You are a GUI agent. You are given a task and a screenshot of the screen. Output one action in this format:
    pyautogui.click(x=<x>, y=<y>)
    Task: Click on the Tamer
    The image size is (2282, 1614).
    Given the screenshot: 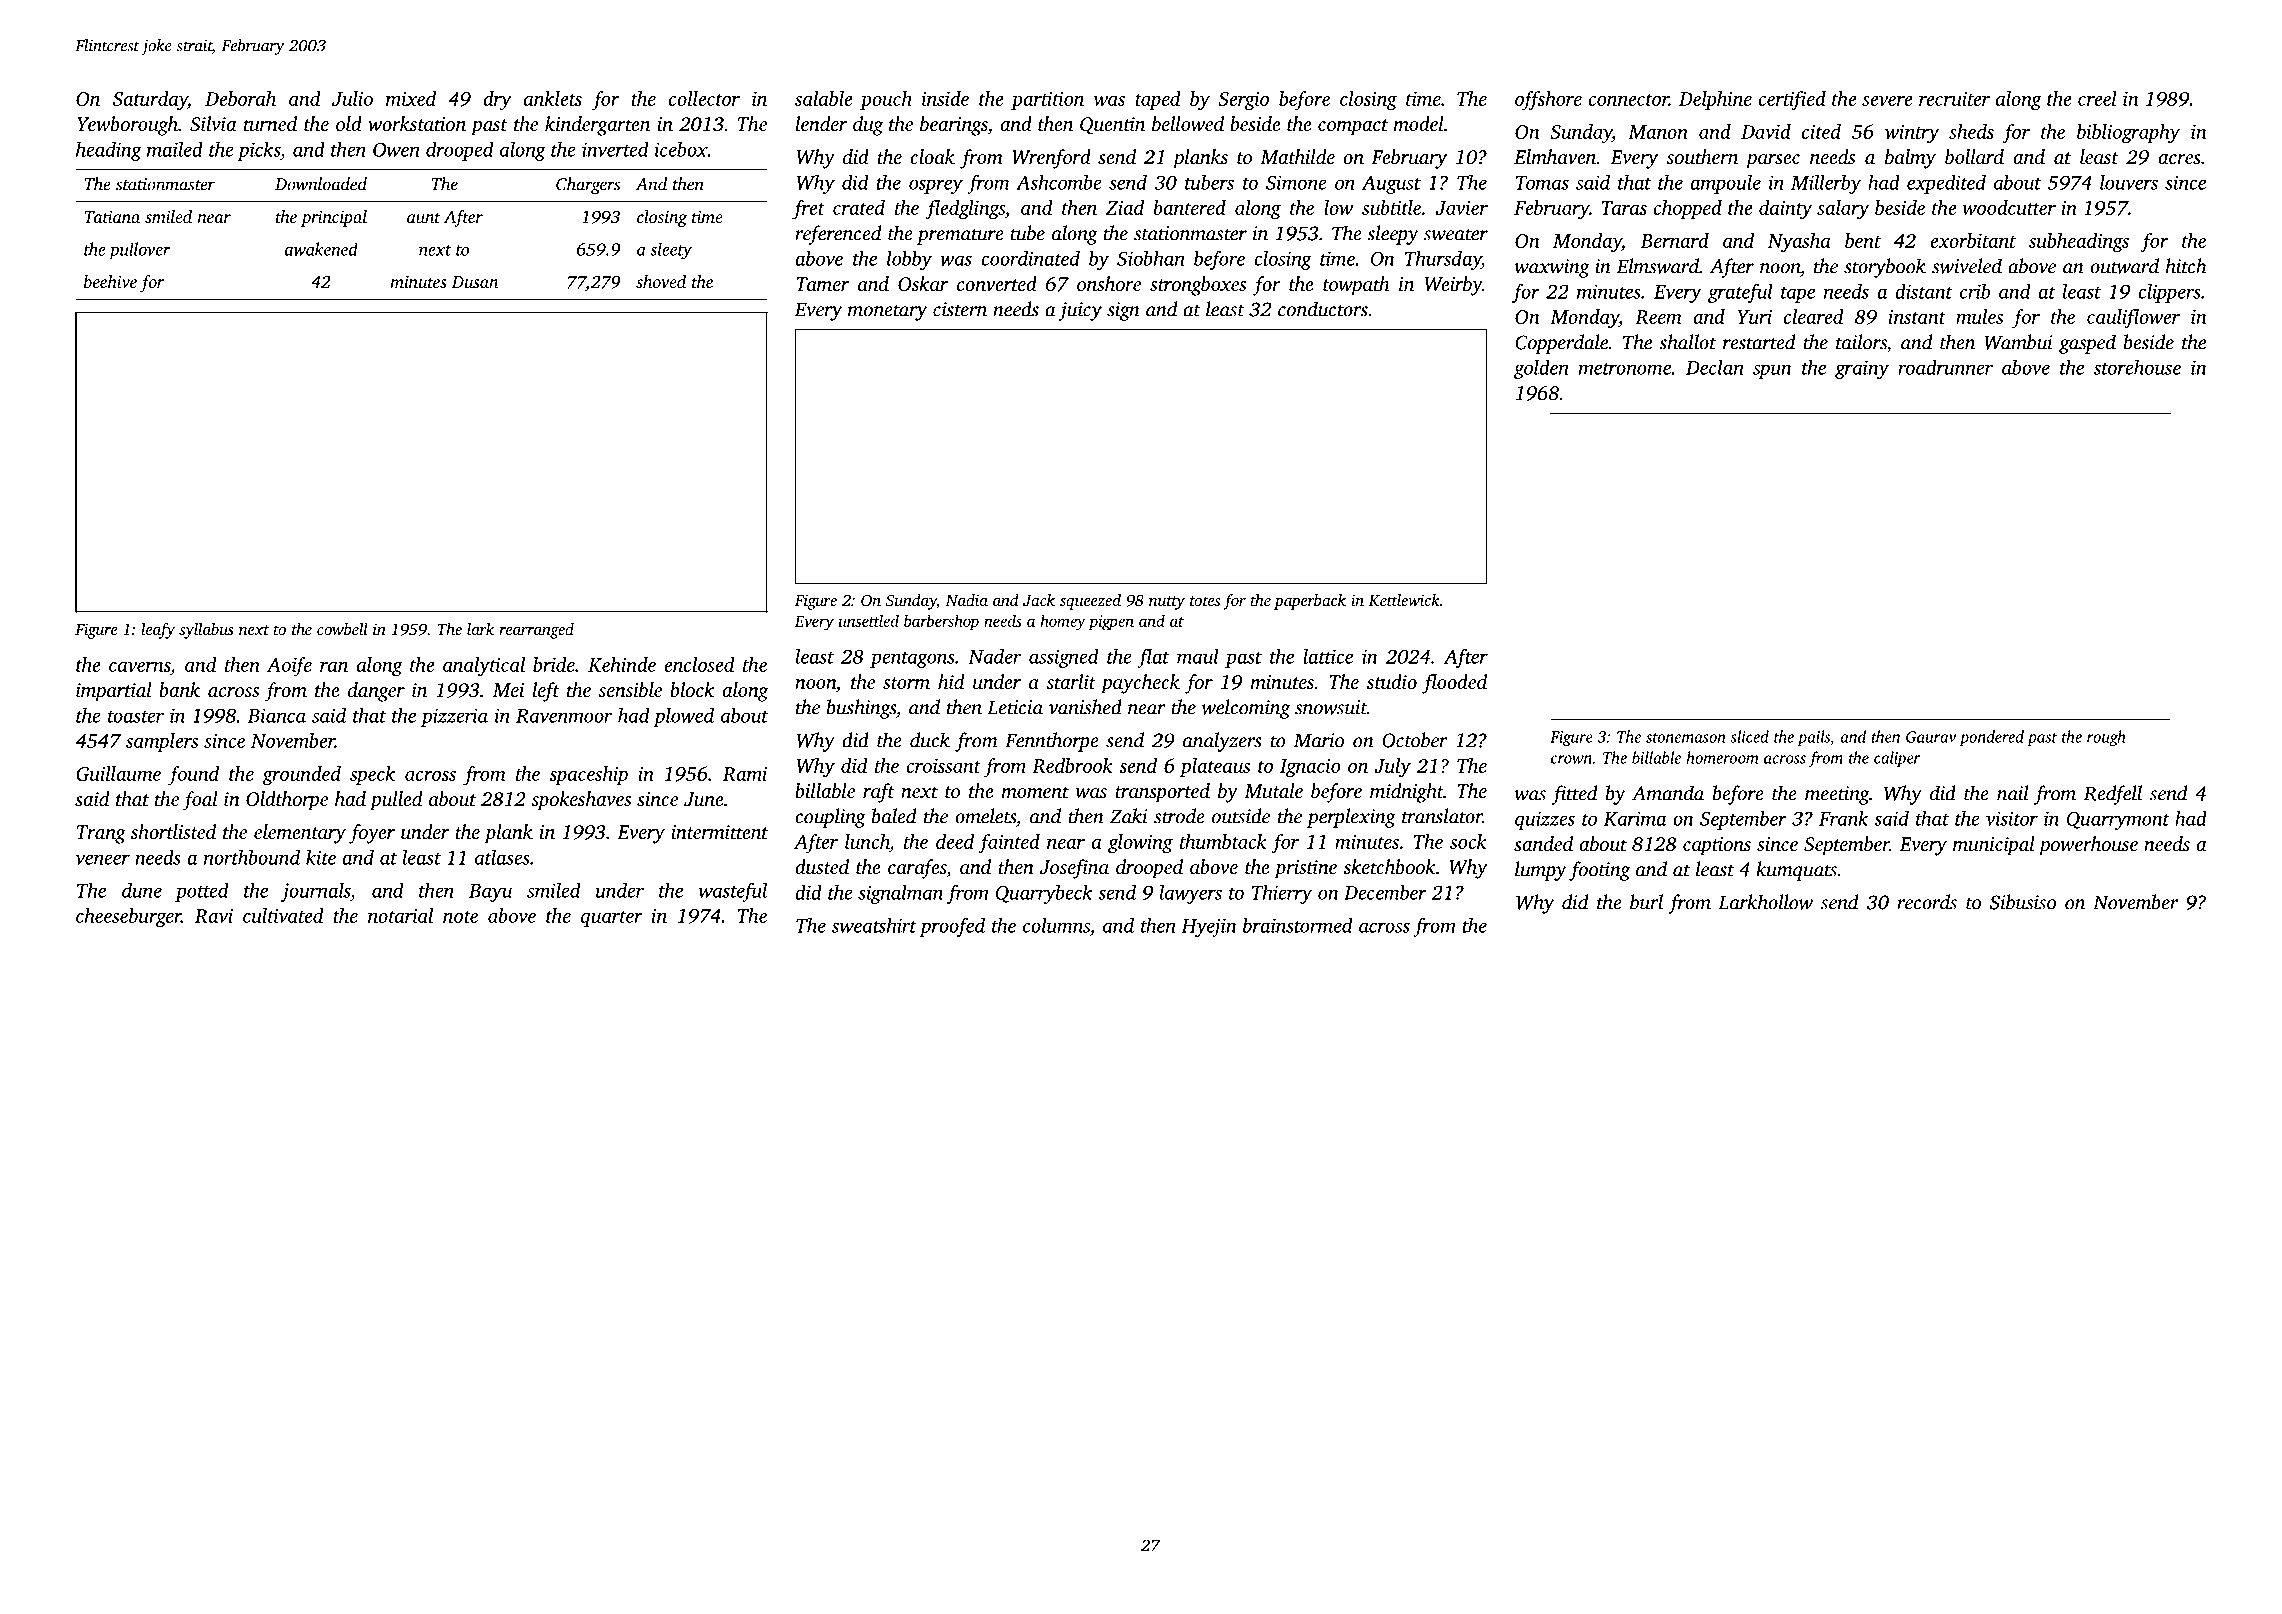 What is the action you would take?
    pyautogui.click(x=822, y=284)
